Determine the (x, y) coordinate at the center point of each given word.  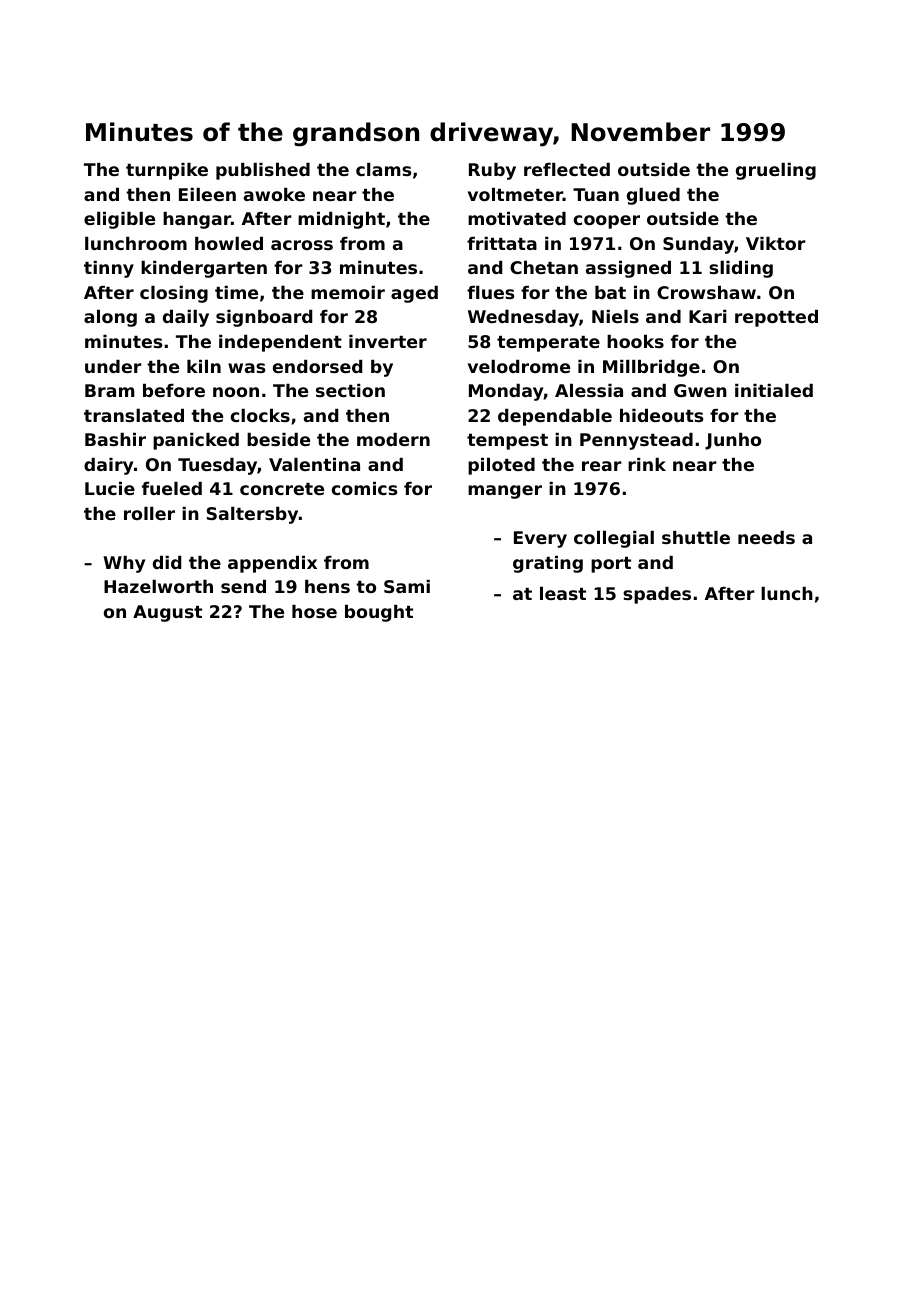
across (302, 245)
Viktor (776, 243)
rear (602, 466)
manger (505, 492)
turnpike (167, 171)
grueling (776, 171)
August (167, 613)
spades (657, 595)
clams (383, 169)
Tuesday (217, 466)
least (563, 593)
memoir (348, 292)
